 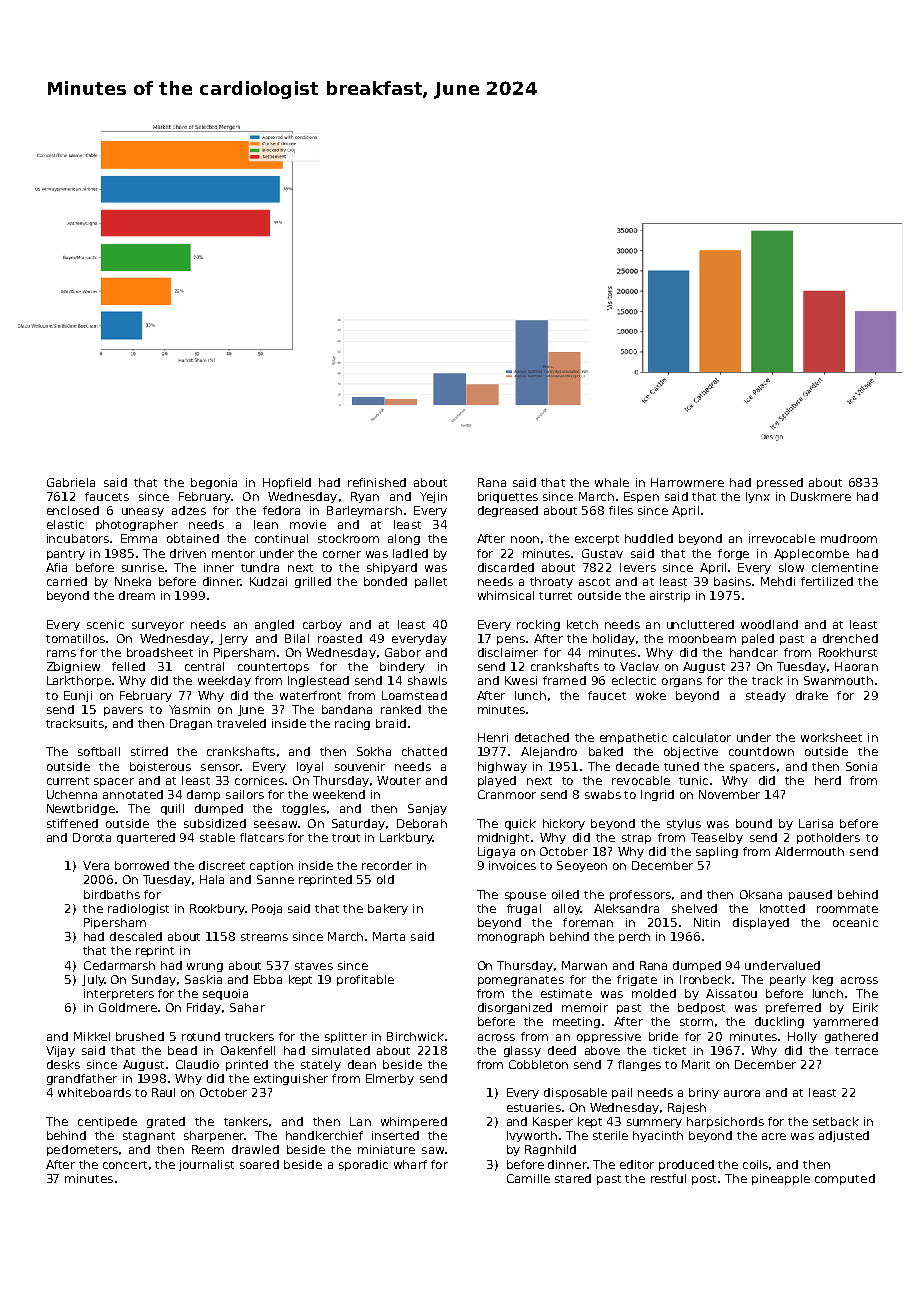 What do you see at coordinates (612, 482) in the page?
I see `whale` at bounding box center [612, 482].
